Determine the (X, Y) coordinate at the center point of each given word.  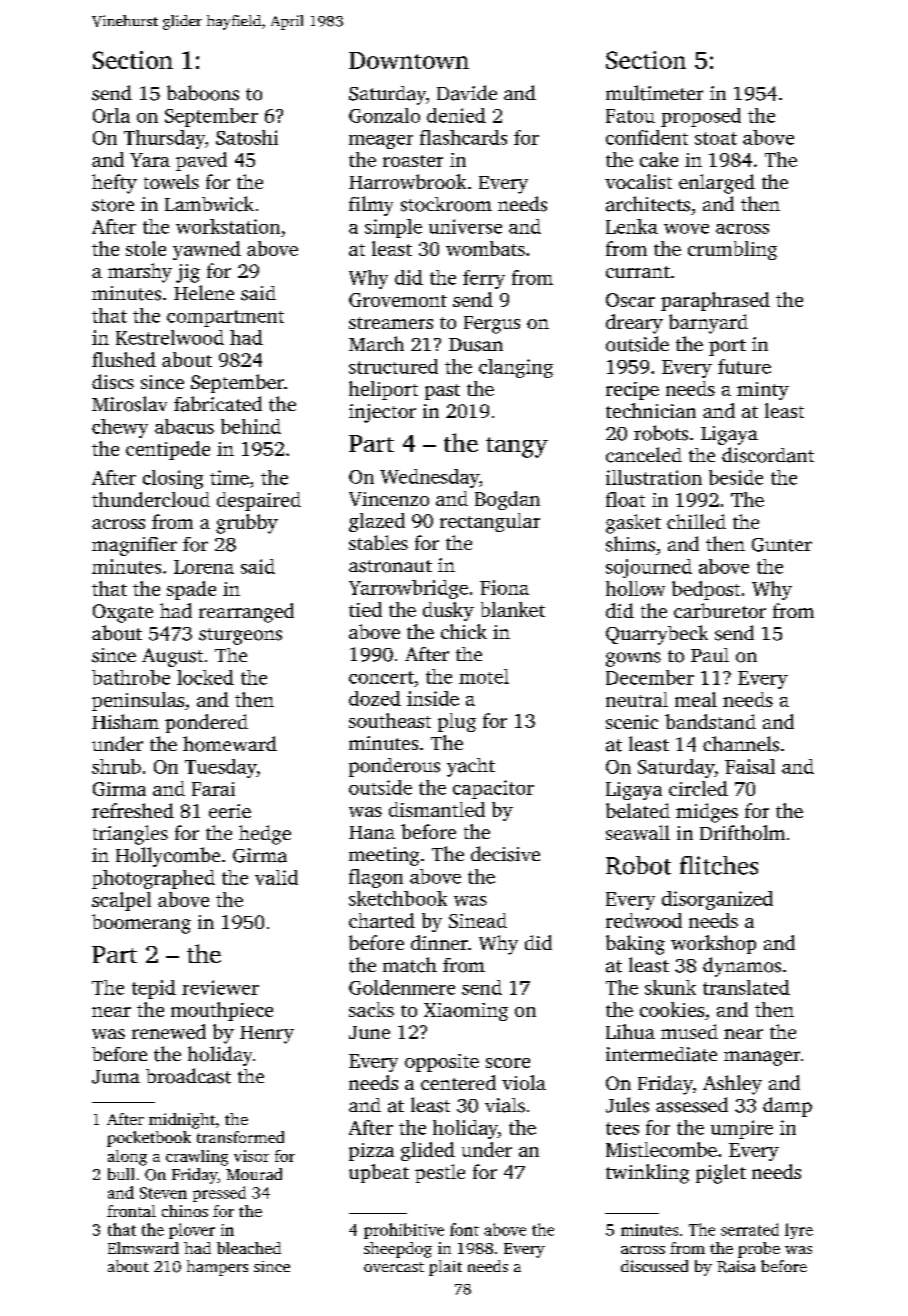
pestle (440, 1173)
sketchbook (398, 898)
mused (689, 1031)
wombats (485, 248)
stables (378, 542)
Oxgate (123, 613)
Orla (111, 115)
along (127, 1158)
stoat (716, 138)
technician (651, 410)
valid (276, 877)
